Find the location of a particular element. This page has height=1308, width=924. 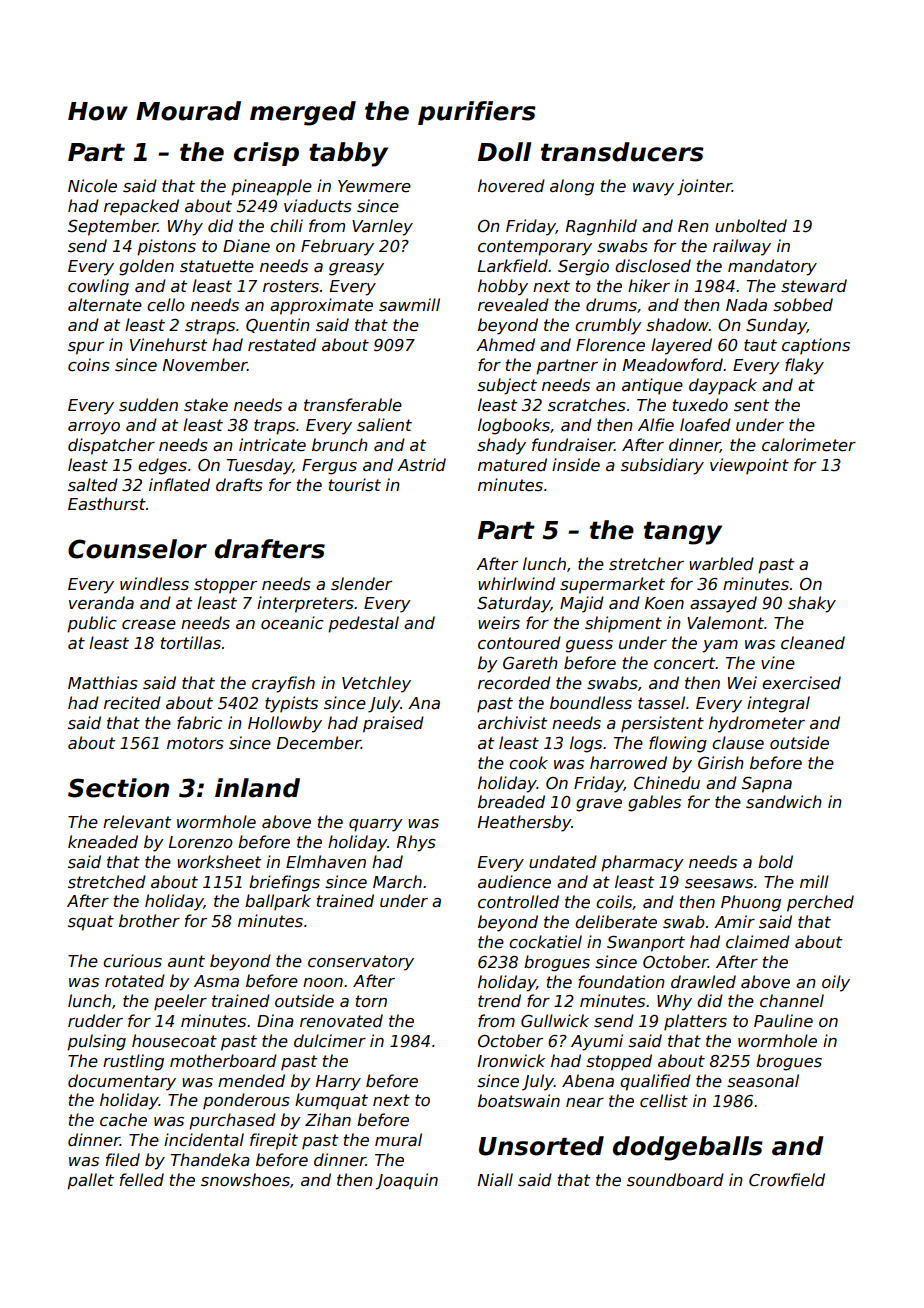

March is located at coordinates (397, 882).
